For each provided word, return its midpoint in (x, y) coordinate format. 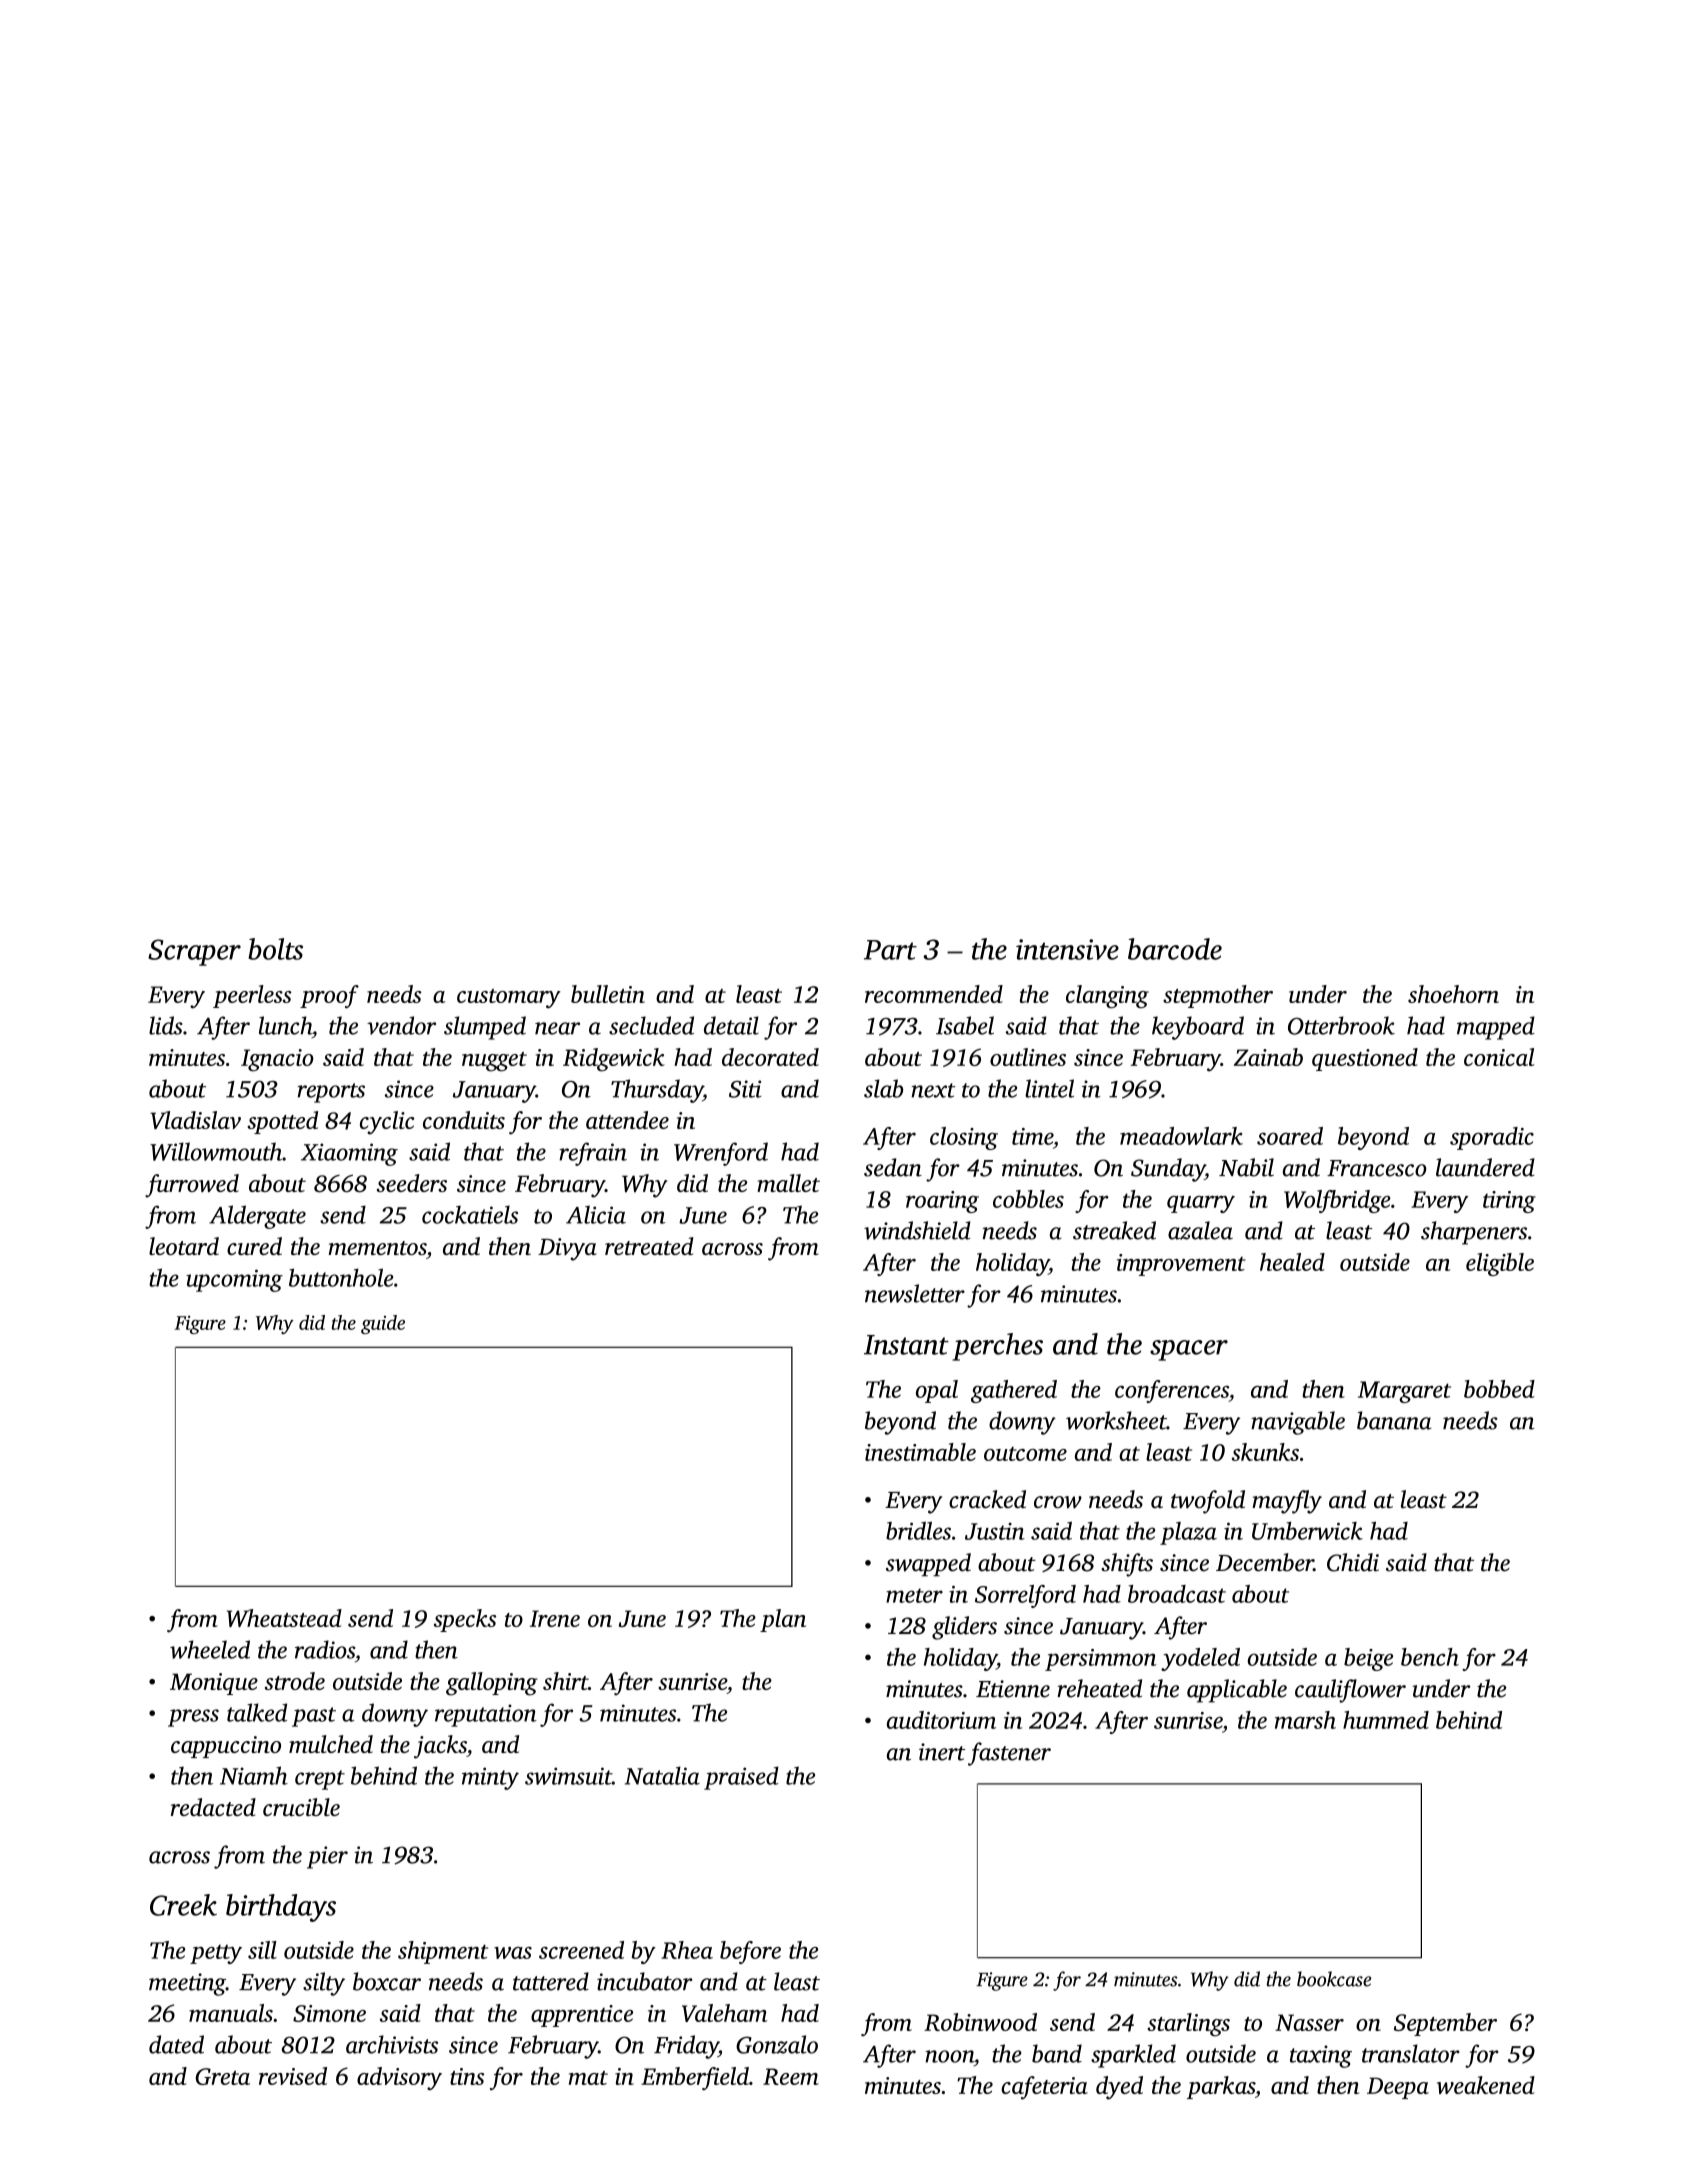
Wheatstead (284, 1618)
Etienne (1013, 1689)
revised (293, 2076)
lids (166, 1025)
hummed (1386, 1720)
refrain (593, 1154)
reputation (486, 1715)
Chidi (1353, 1562)
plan (783, 1620)
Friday (686, 2047)
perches (997, 1347)
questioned (1365, 1059)
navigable (1298, 1423)
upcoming (234, 1280)
